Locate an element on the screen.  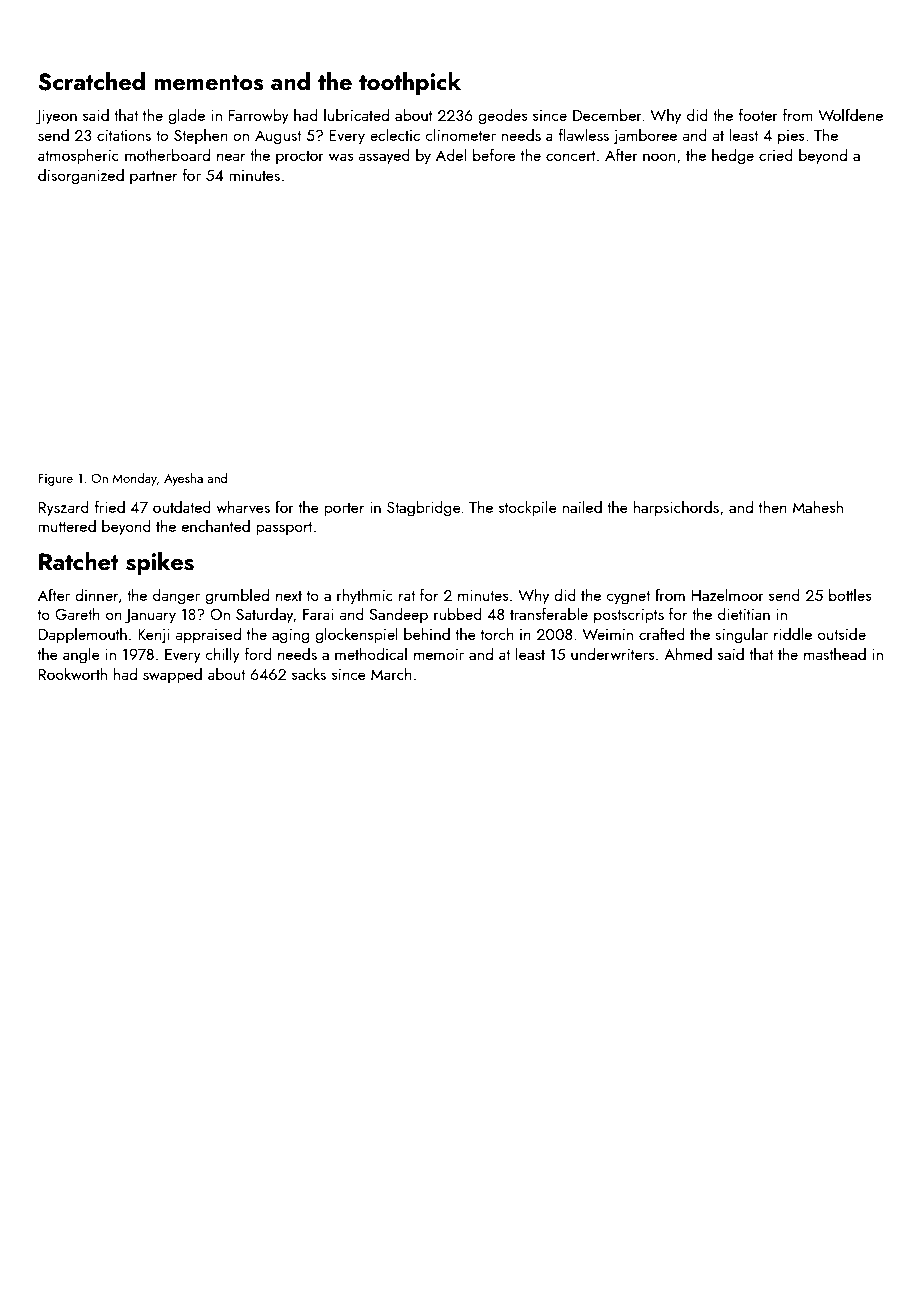
concert is located at coordinates (571, 156).
